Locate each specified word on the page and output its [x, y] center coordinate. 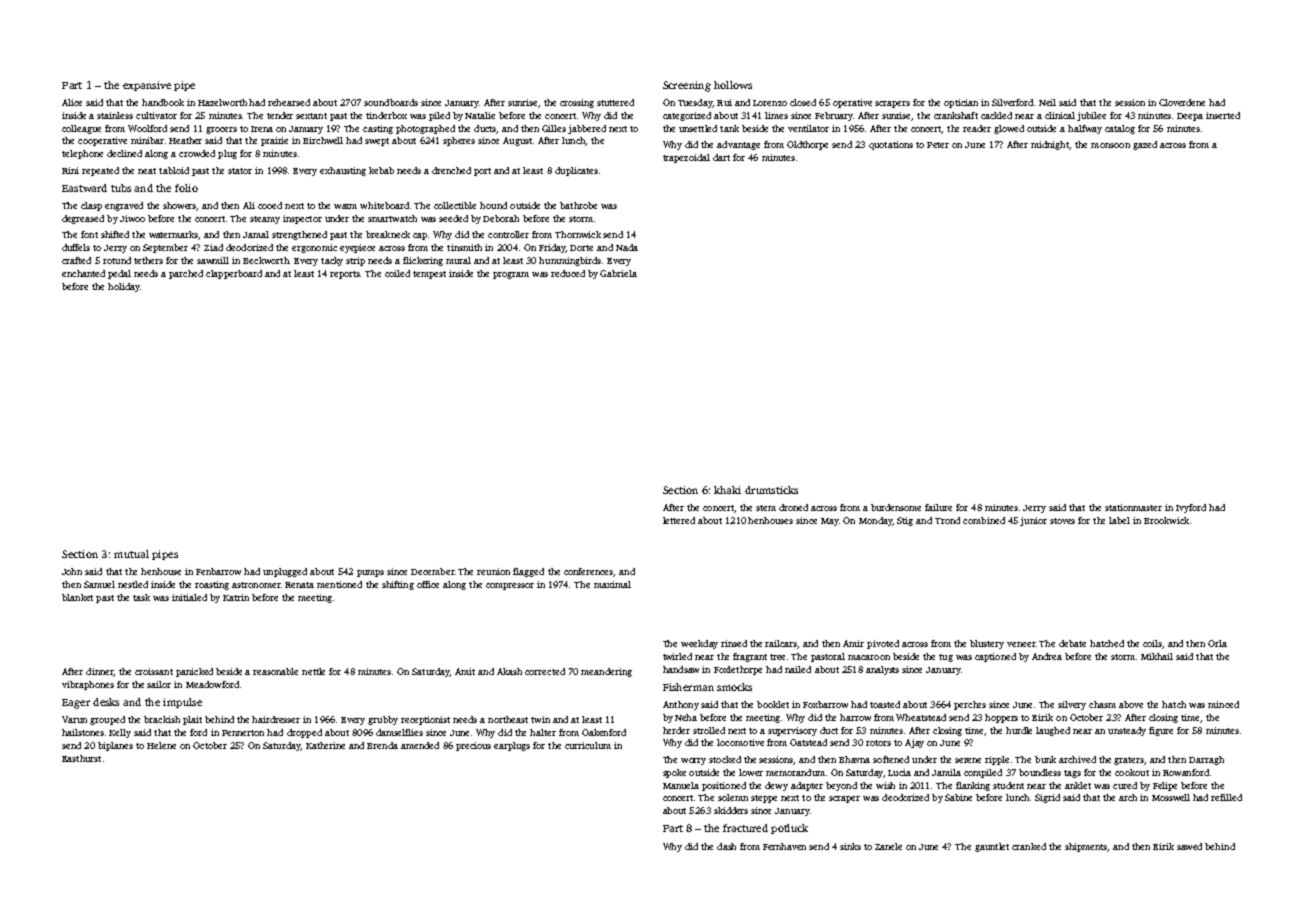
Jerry [1034, 509]
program [511, 275]
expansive [147, 86]
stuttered [615, 102]
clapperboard [234, 274]
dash [726, 846]
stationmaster [1133, 507]
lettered [679, 520]
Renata [299, 585]
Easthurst [81, 758]
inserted [1223, 115]
